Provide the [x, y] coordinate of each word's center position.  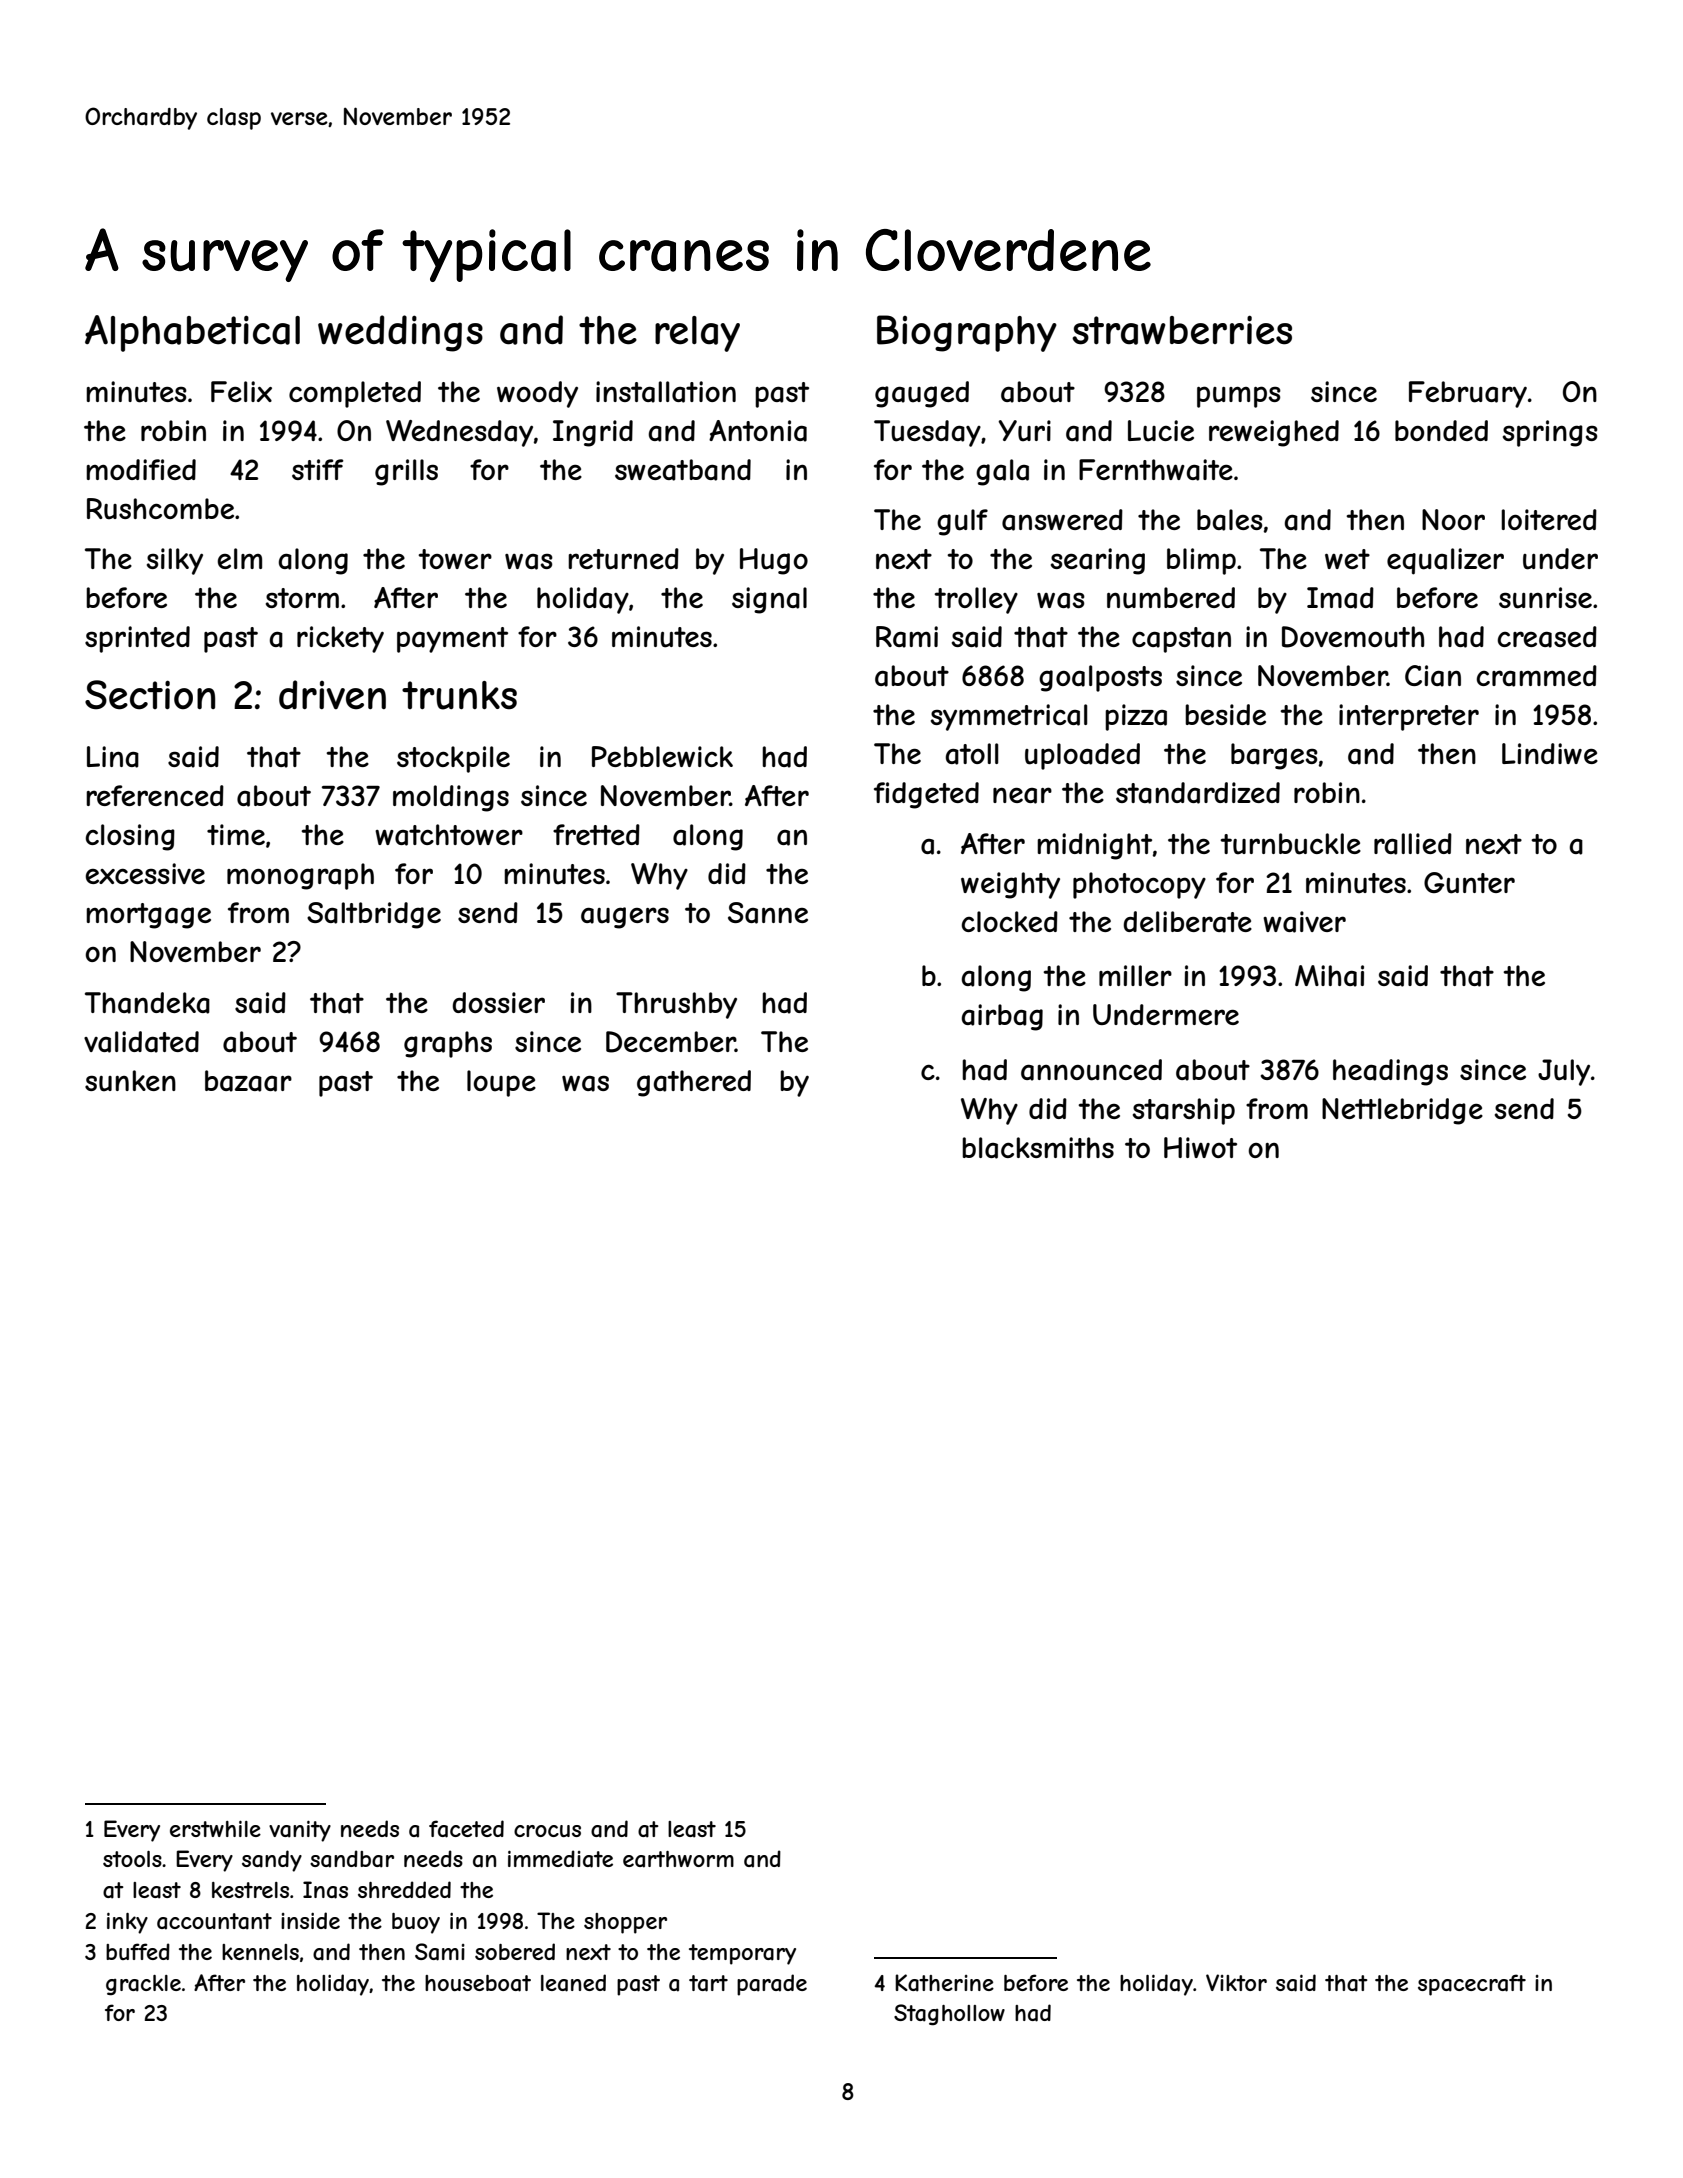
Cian [1433, 676]
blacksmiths [1038, 1148]
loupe [501, 1083]
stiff [317, 469]
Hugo [774, 561]
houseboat [478, 1983]
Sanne [768, 913]
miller [1135, 975]
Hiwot [1200, 1147]
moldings [451, 798]
